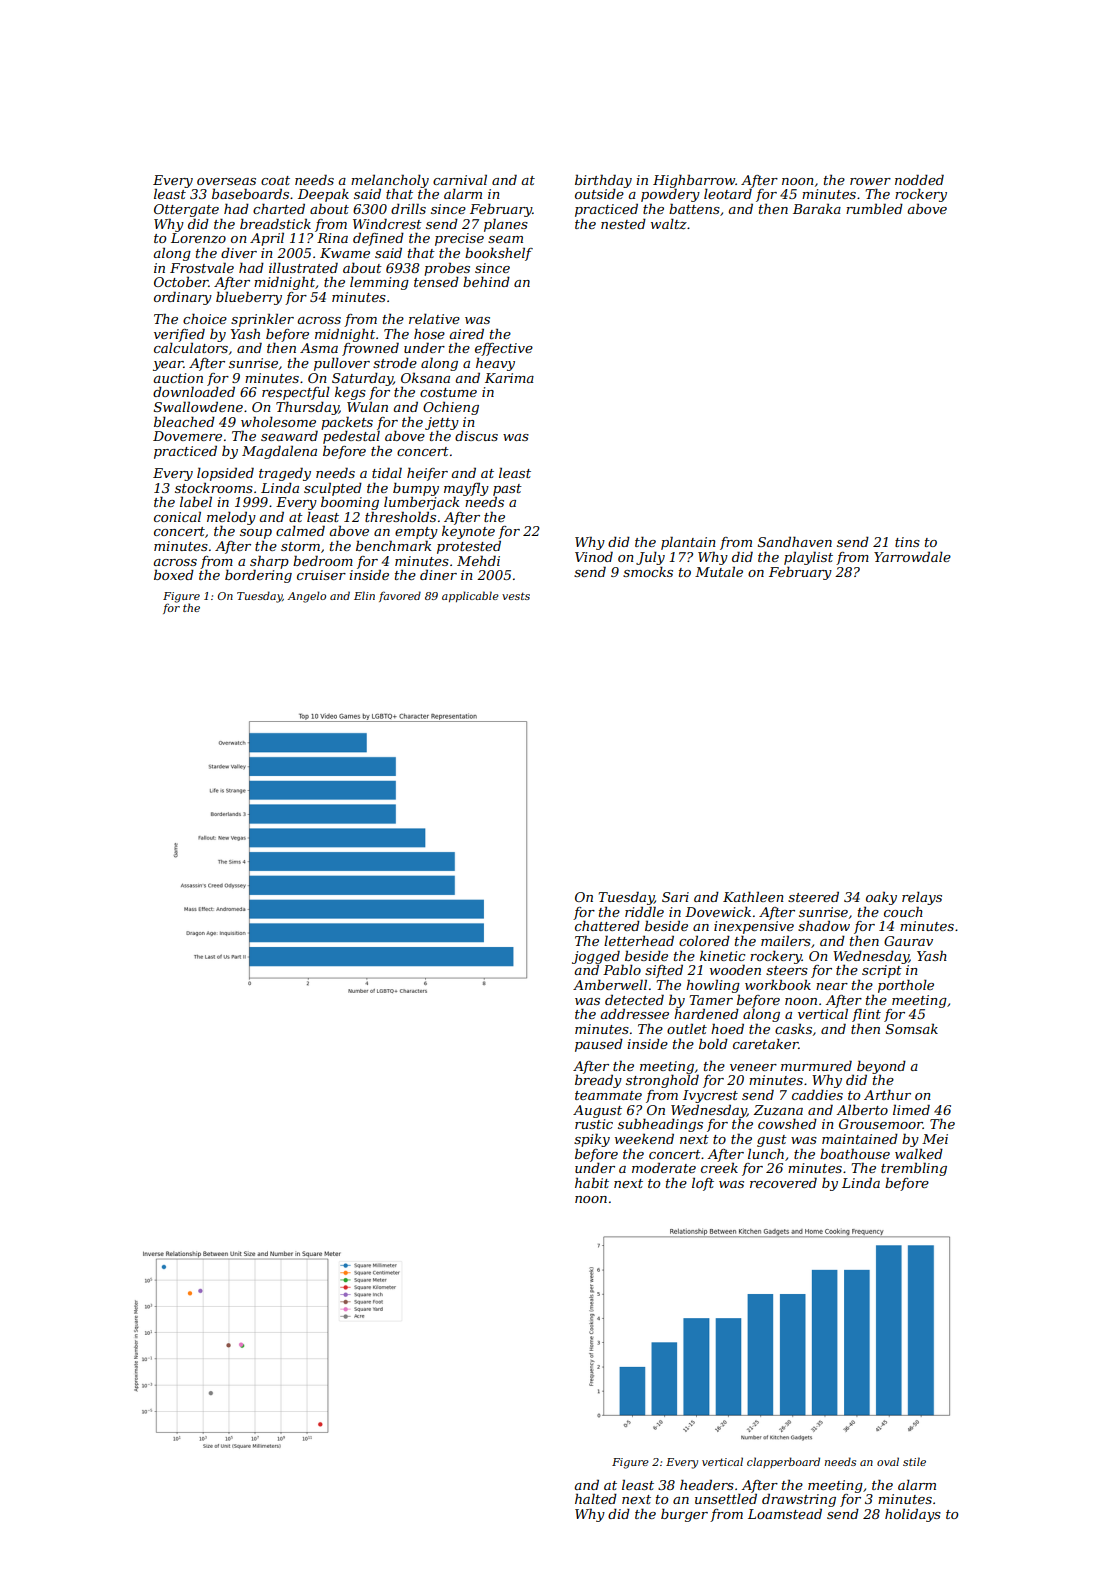 The image size is (1118, 1588). What do you see at coordinates (808, 558) in the screenshot?
I see `playlist` at bounding box center [808, 558].
